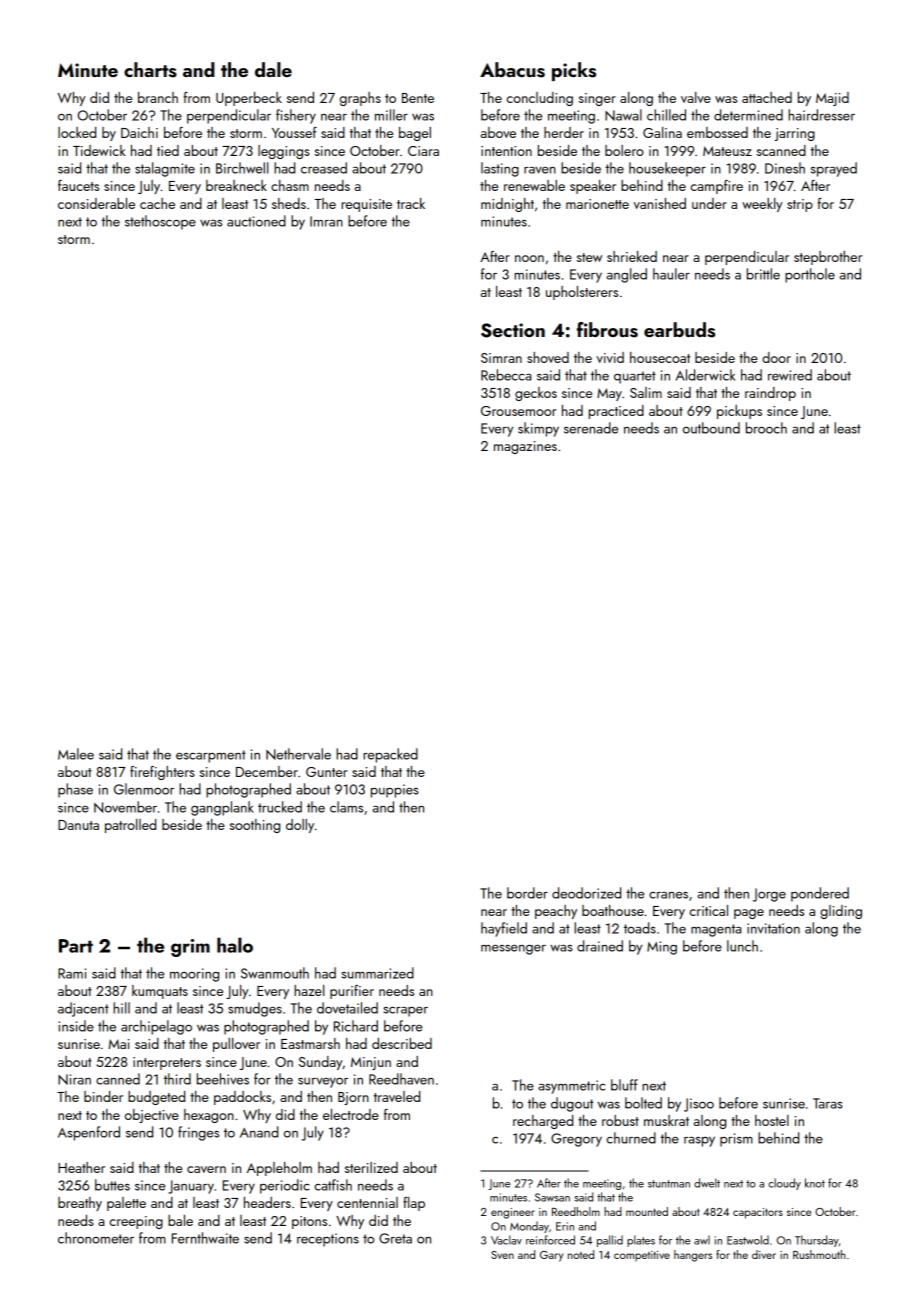  I want to click on Malee, so click(76, 754).
